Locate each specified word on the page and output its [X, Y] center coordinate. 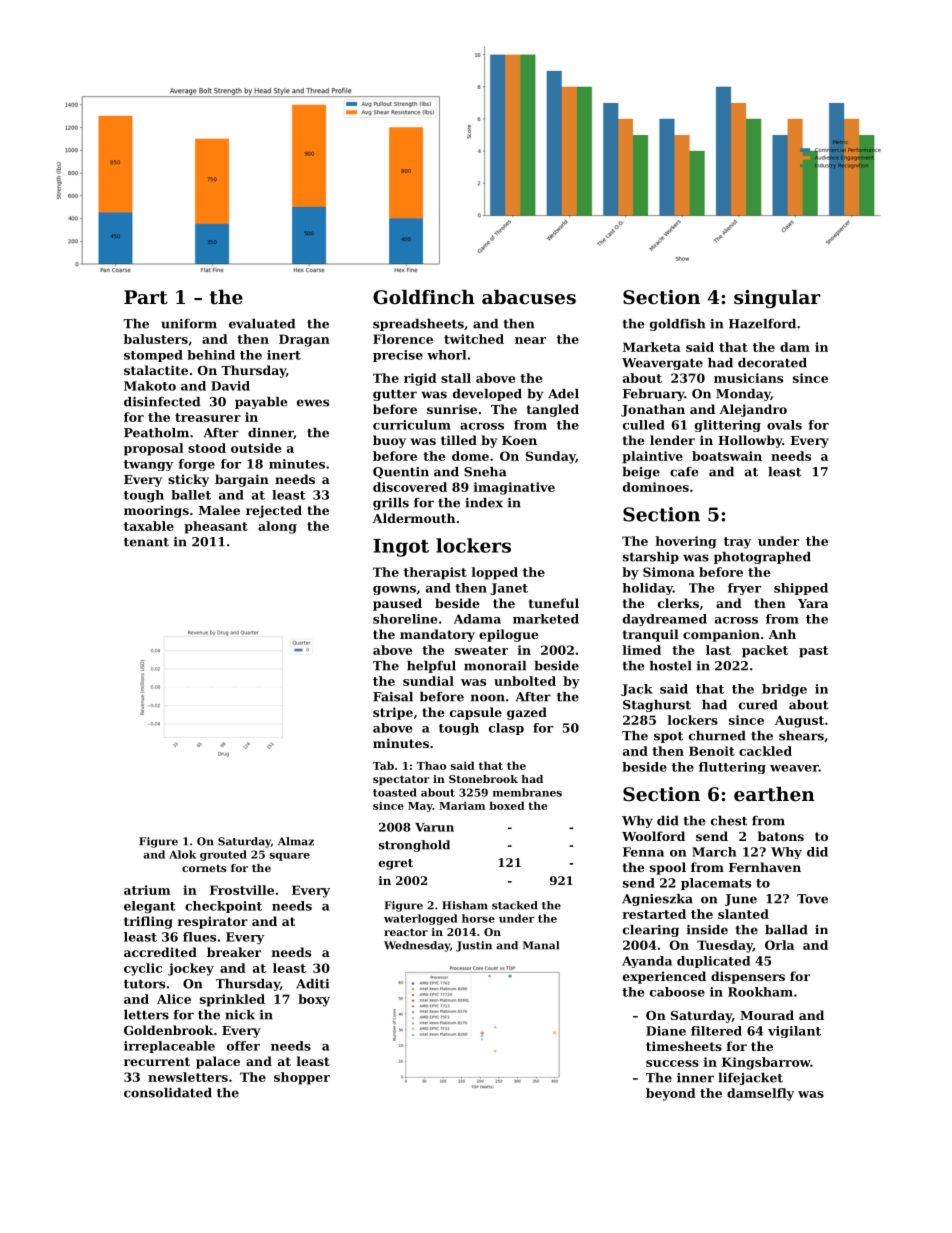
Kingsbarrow [766, 1063]
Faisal [393, 697]
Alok [182, 854]
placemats [716, 884]
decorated [772, 363]
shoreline [405, 619]
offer [243, 1046]
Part [146, 297]
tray [737, 543]
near [530, 340]
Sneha [485, 472]
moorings [156, 511]
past [814, 652]
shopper [302, 1078]
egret [396, 864]
